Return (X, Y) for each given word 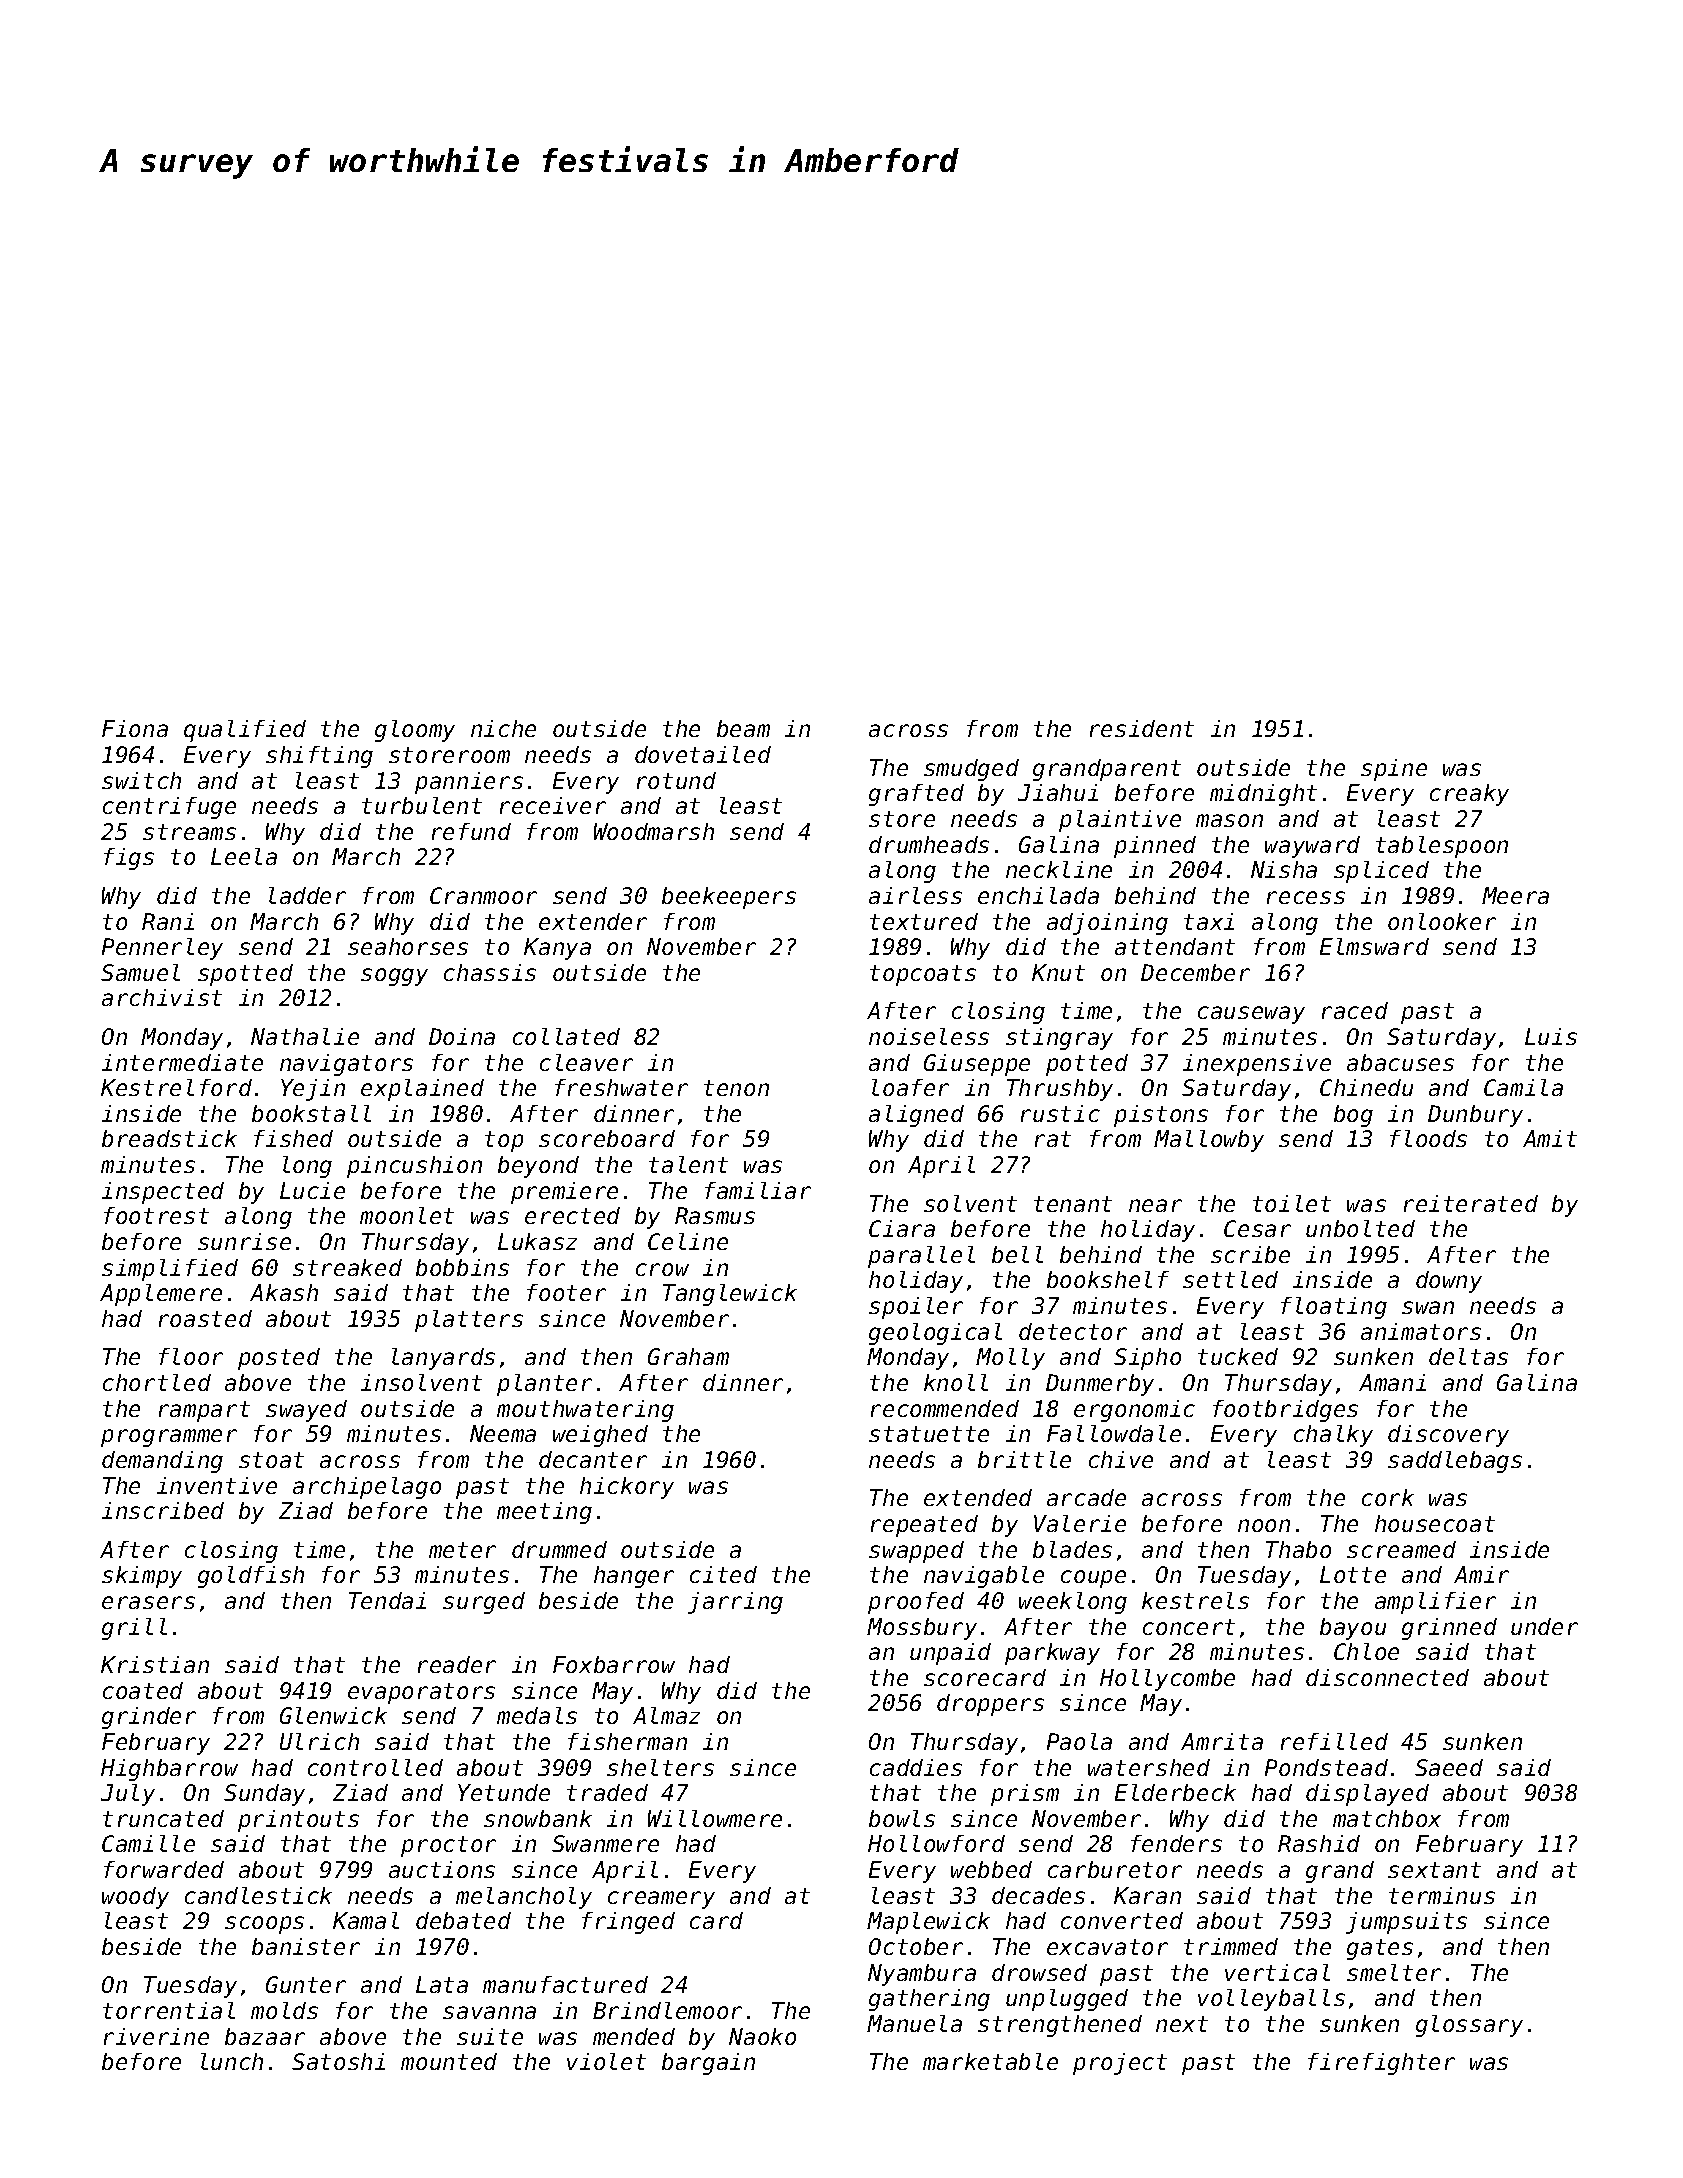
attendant (1175, 946)
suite (490, 2036)
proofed (916, 1603)
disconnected (1387, 1677)
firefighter (1381, 2064)
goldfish (251, 1577)
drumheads (929, 844)
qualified (245, 731)
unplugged (1067, 2000)
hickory (627, 1488)
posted (279, 1359)
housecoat (1435, 1523)
